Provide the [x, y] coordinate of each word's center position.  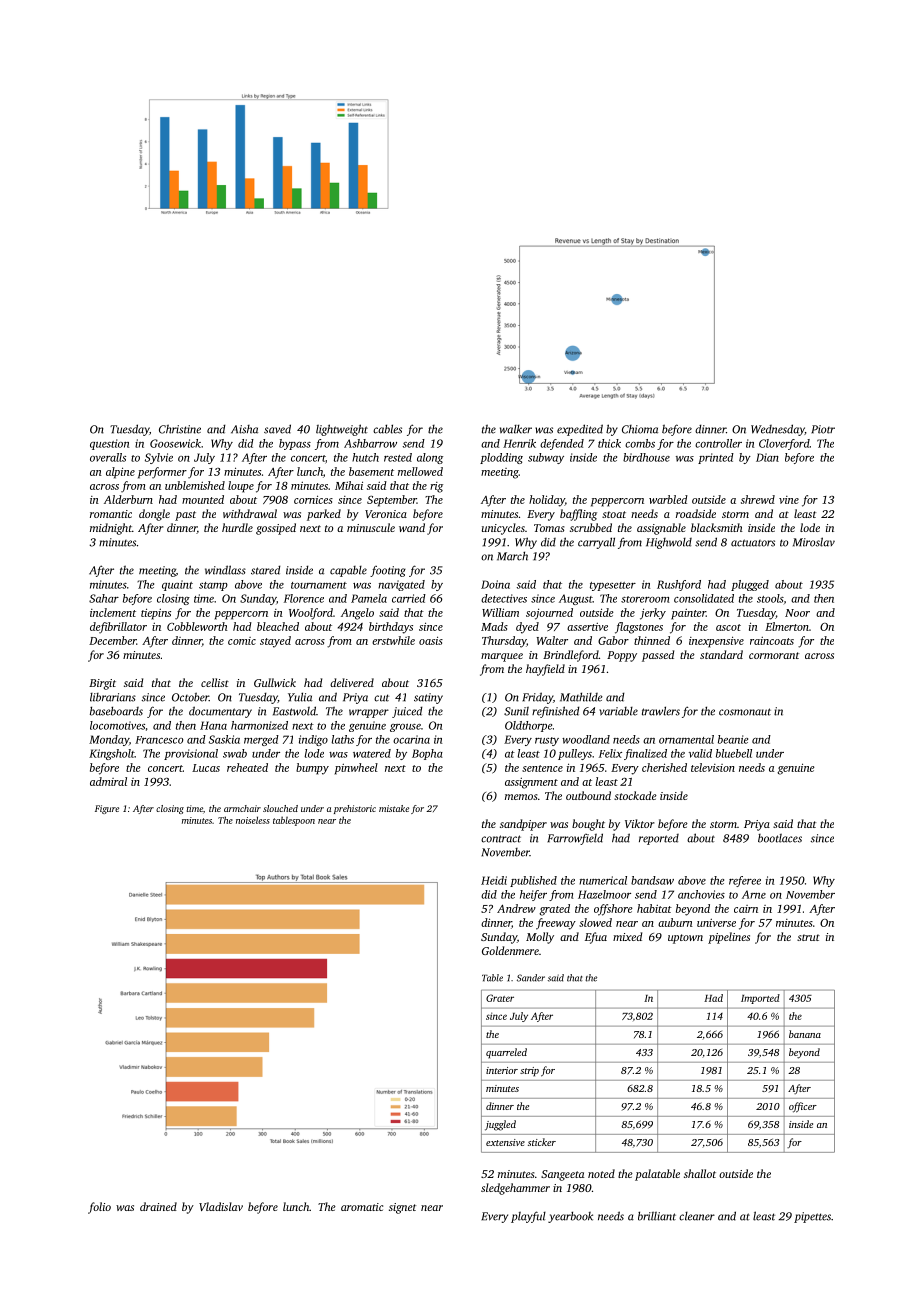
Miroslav [814, 542]
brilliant [657, 1216]
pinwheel [356, 769]
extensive [505, 1142]
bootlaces [780, 838]
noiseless [253, 820]
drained [158, 1206]
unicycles [503, 529]
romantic [111, 514]
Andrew [516, 908]
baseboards [116, 711]
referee [745, 881]
